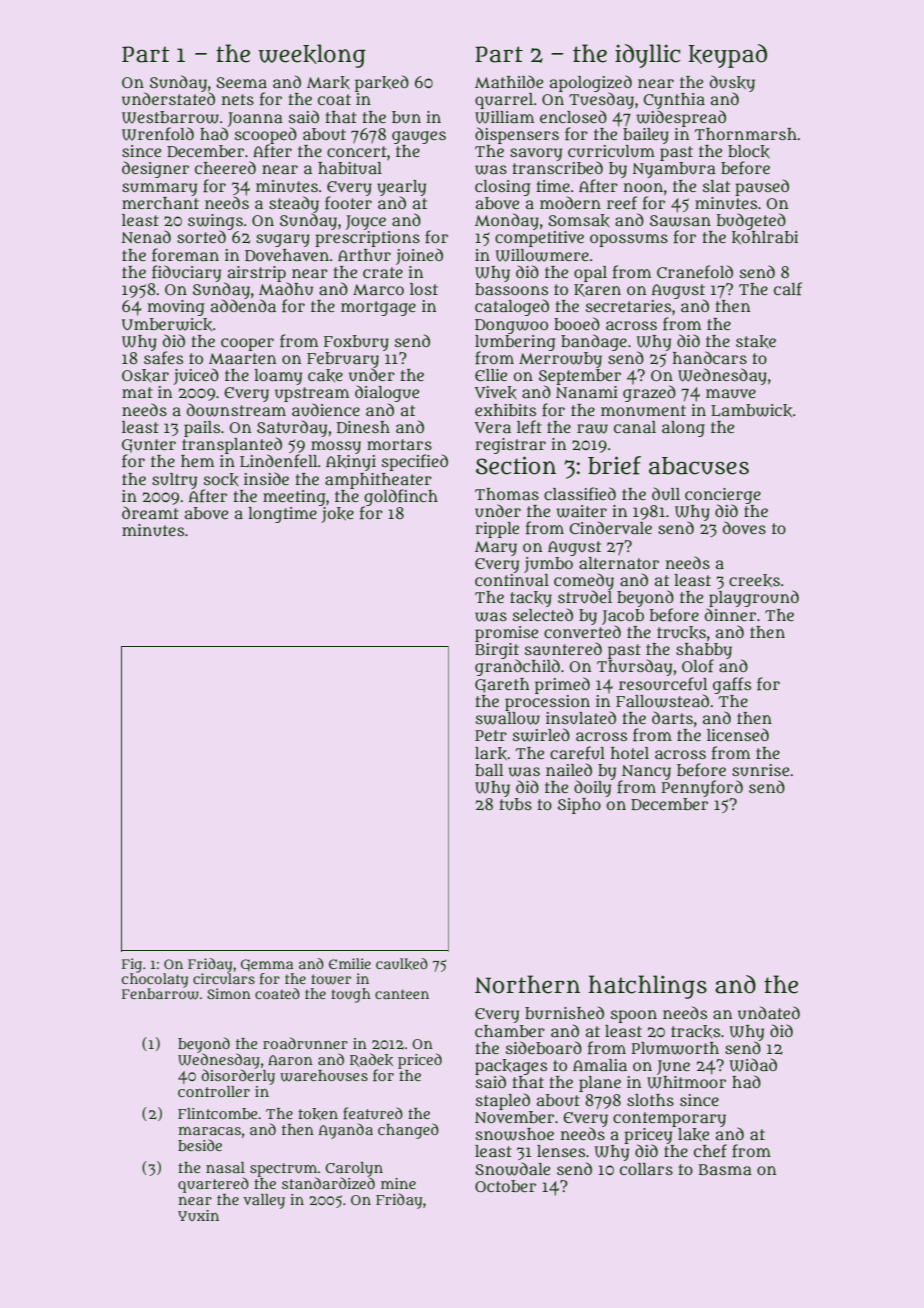 The height and width of the page is (1308, 924). Describe the element at coordinates (732, 685) in the page. I see `gaffs` at that location.
